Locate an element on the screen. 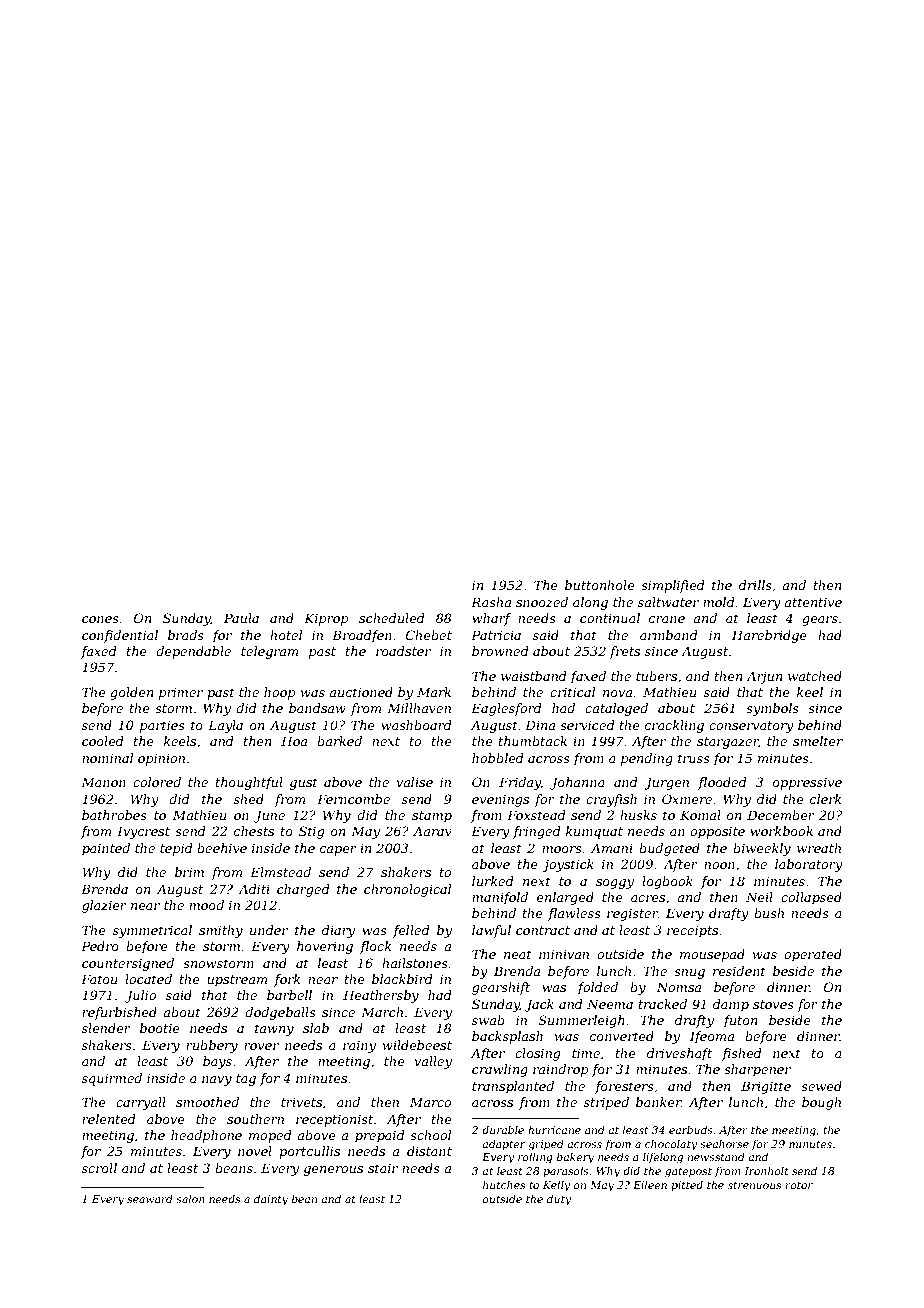 This screenshot has width=924, height=1308. Ivycrest is located at coordinates (143, 832).
